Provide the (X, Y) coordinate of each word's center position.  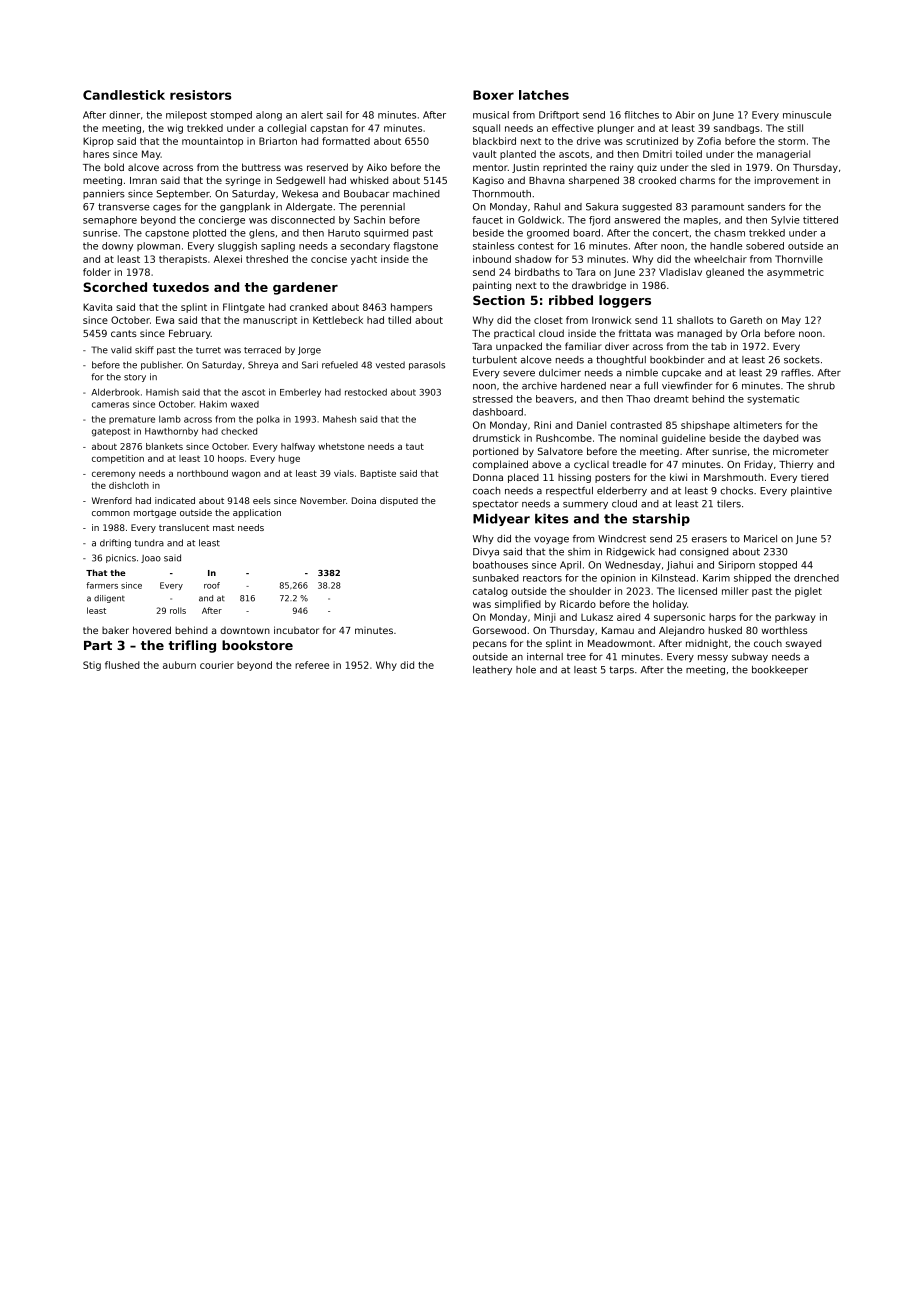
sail (334, 115)
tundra (149, 543)
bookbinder (677, 360)
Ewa (165, 320)
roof (212, 585)
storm (791, 141)
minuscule (807, 115)
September (183, 194)
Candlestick (124, 95)
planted (518, 155)
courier (217, 665)
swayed (803, 644)
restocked (366, 392)
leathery (492, 670)
